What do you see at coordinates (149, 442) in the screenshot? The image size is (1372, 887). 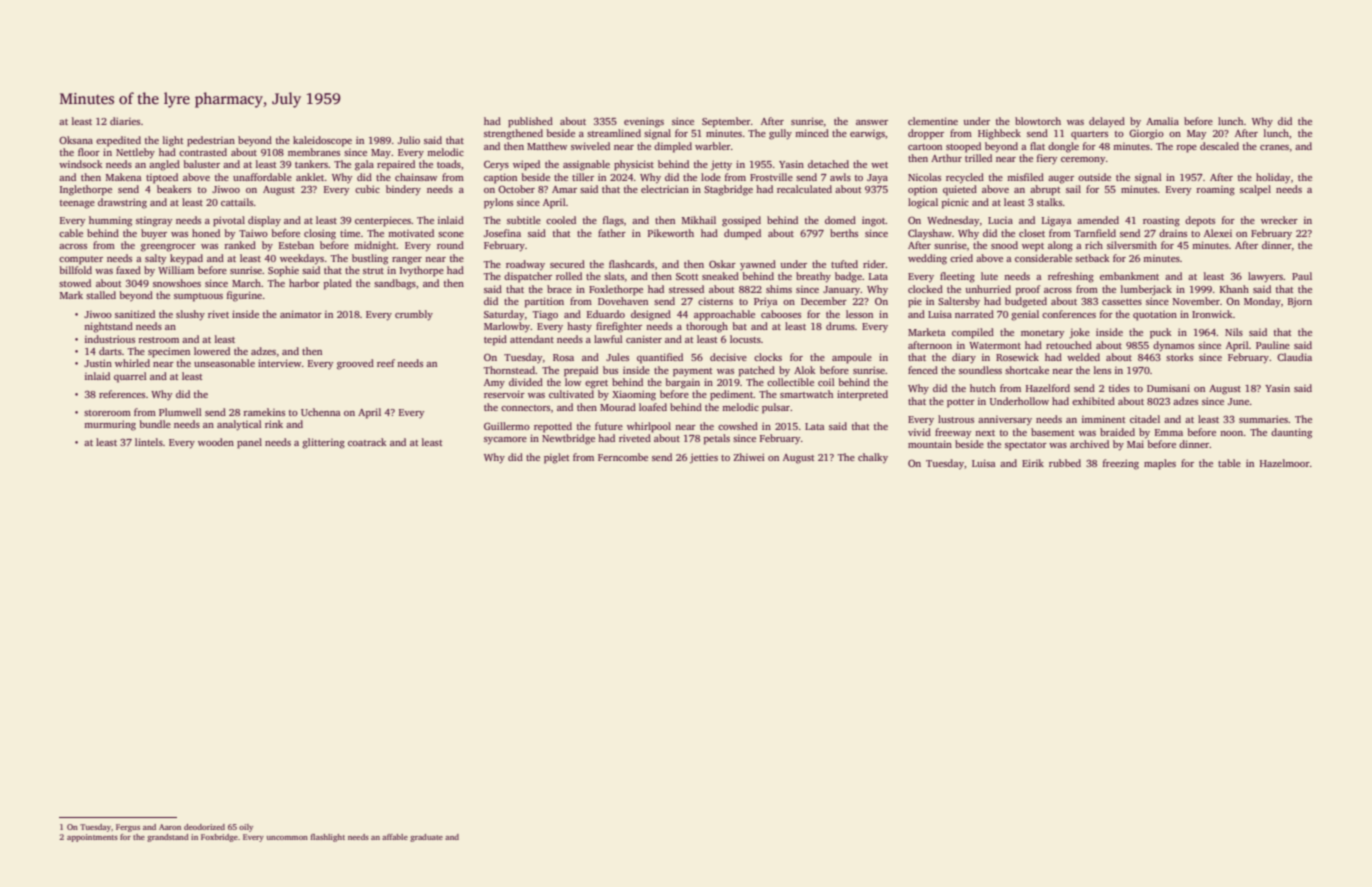 I see `lintels` at bounding box center [149, 442].
